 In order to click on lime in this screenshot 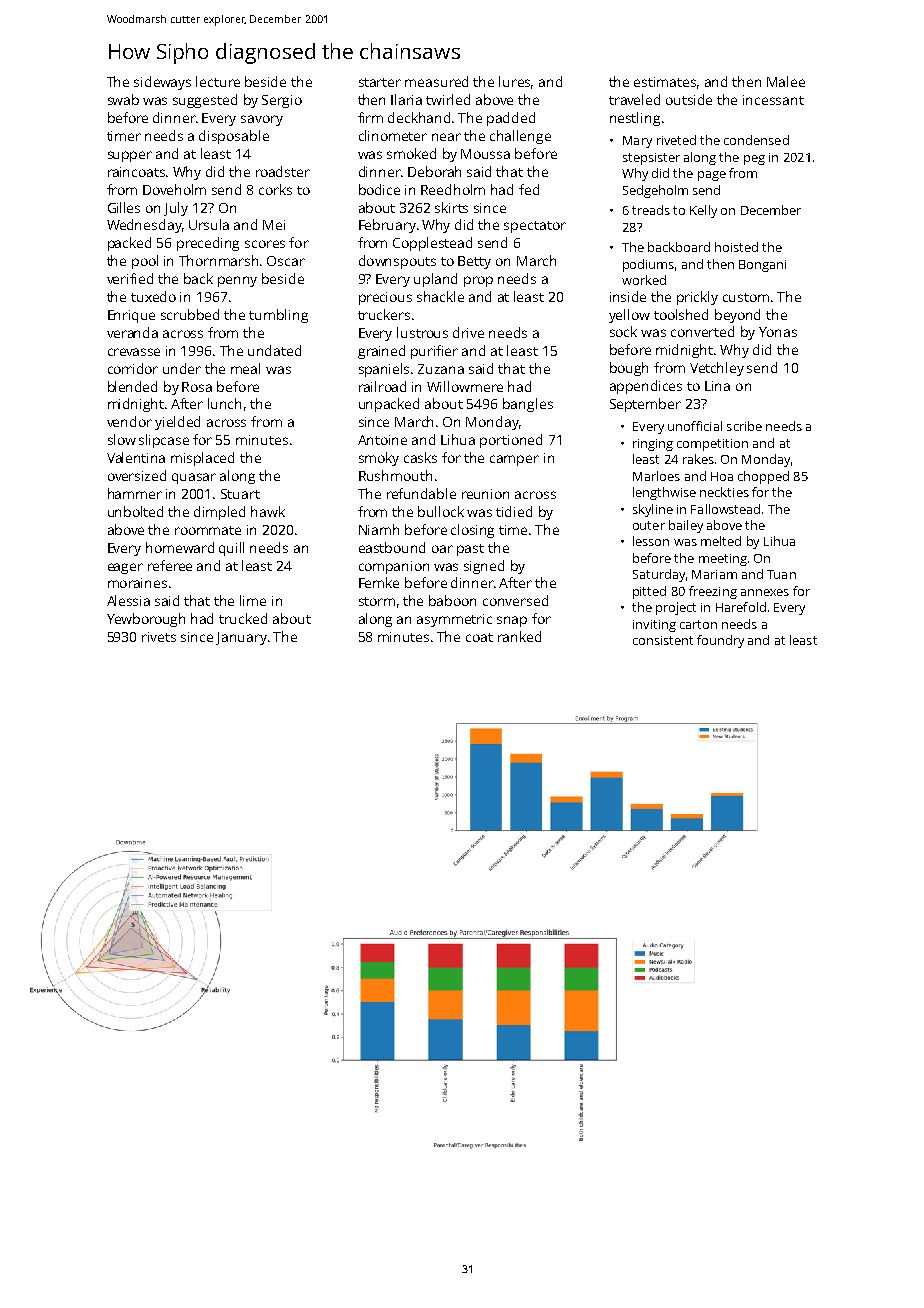, I will do `click(253, 600)`.
